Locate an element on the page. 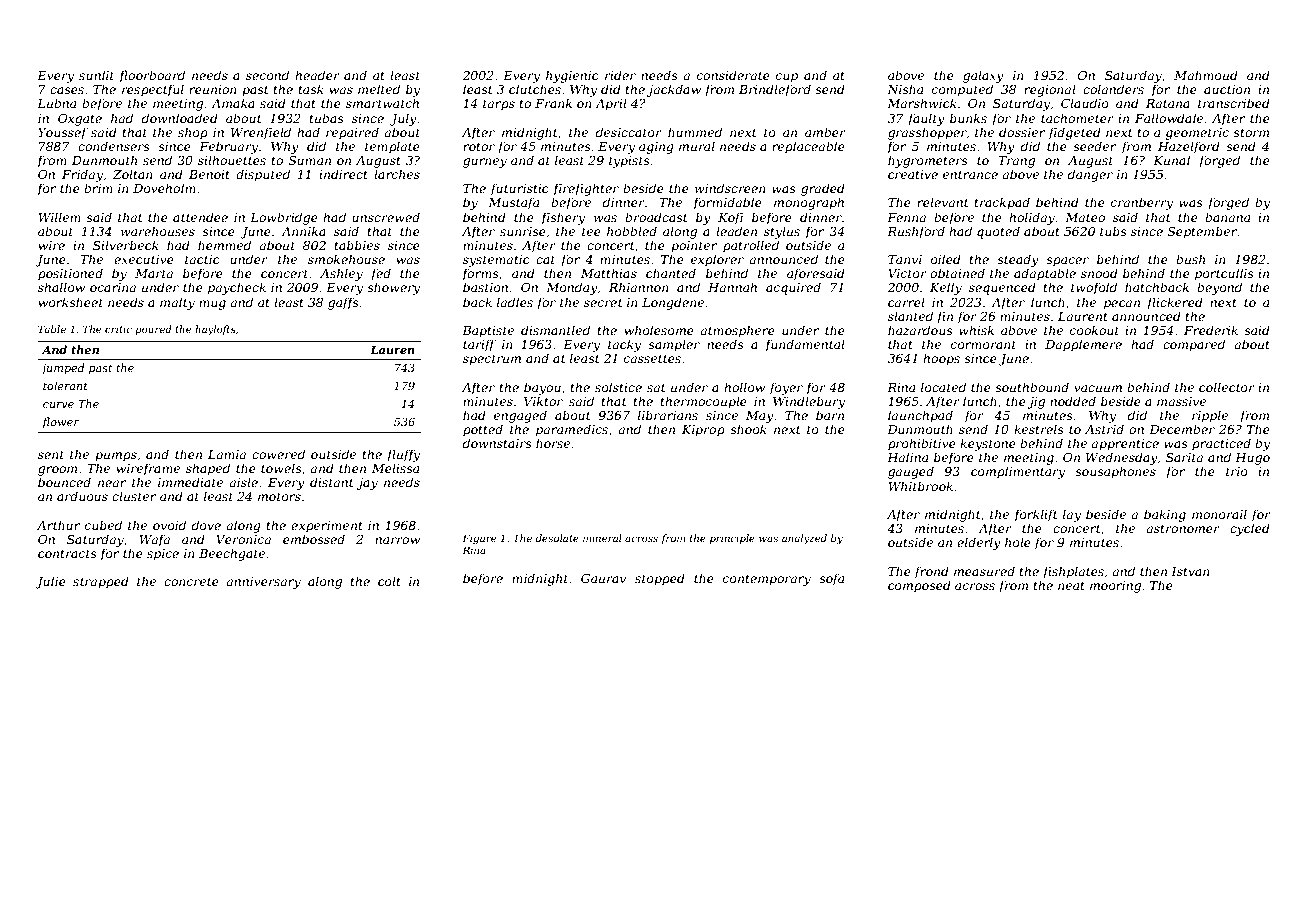  Julie is located at coordinates (50, 582).
